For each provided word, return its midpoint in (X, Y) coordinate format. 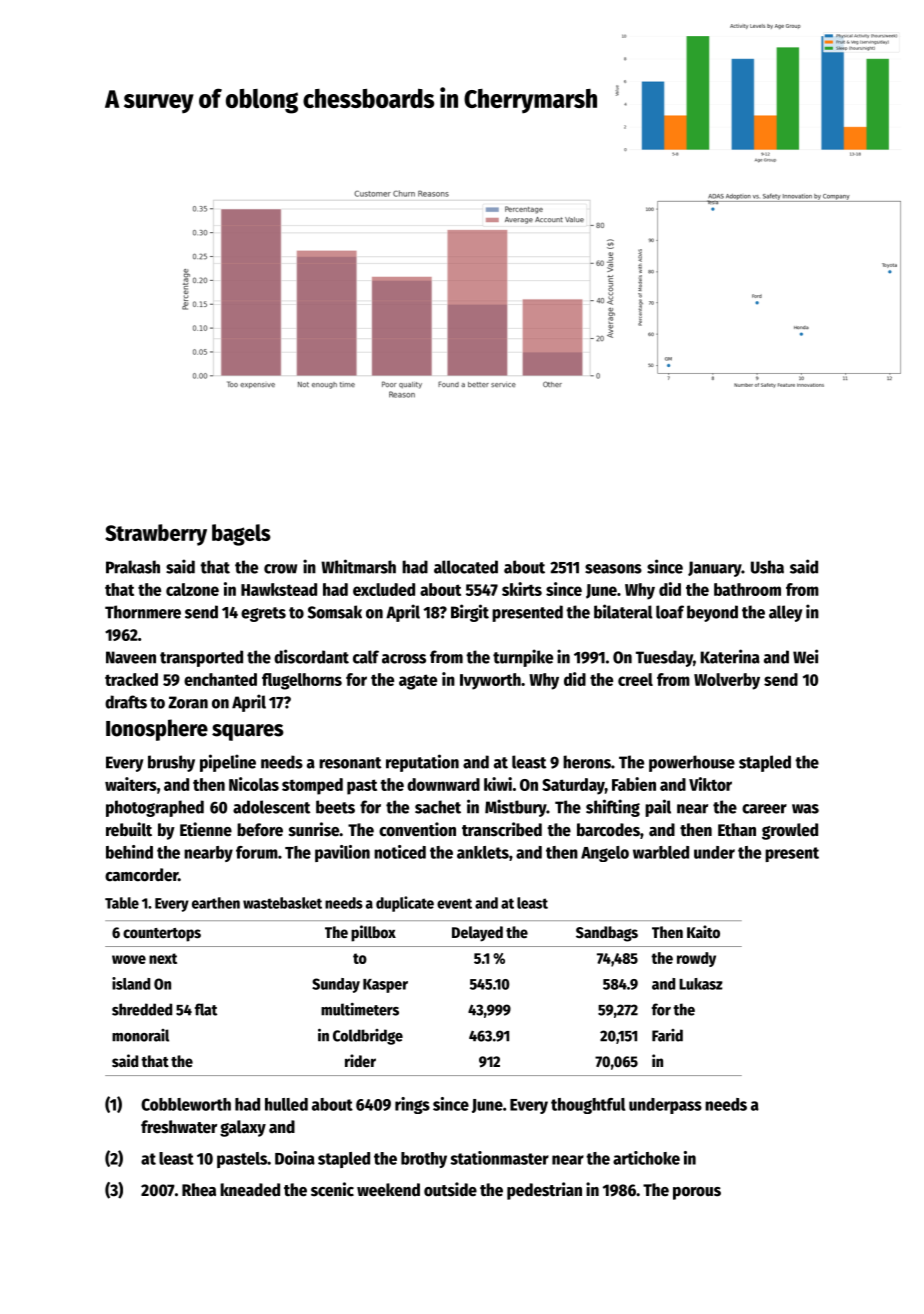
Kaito (703, 932)
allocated (466, 567)
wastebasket (282, 903)
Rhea (199, 1190)
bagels (241, 535)
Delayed (477, 934)
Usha (767, 567)
